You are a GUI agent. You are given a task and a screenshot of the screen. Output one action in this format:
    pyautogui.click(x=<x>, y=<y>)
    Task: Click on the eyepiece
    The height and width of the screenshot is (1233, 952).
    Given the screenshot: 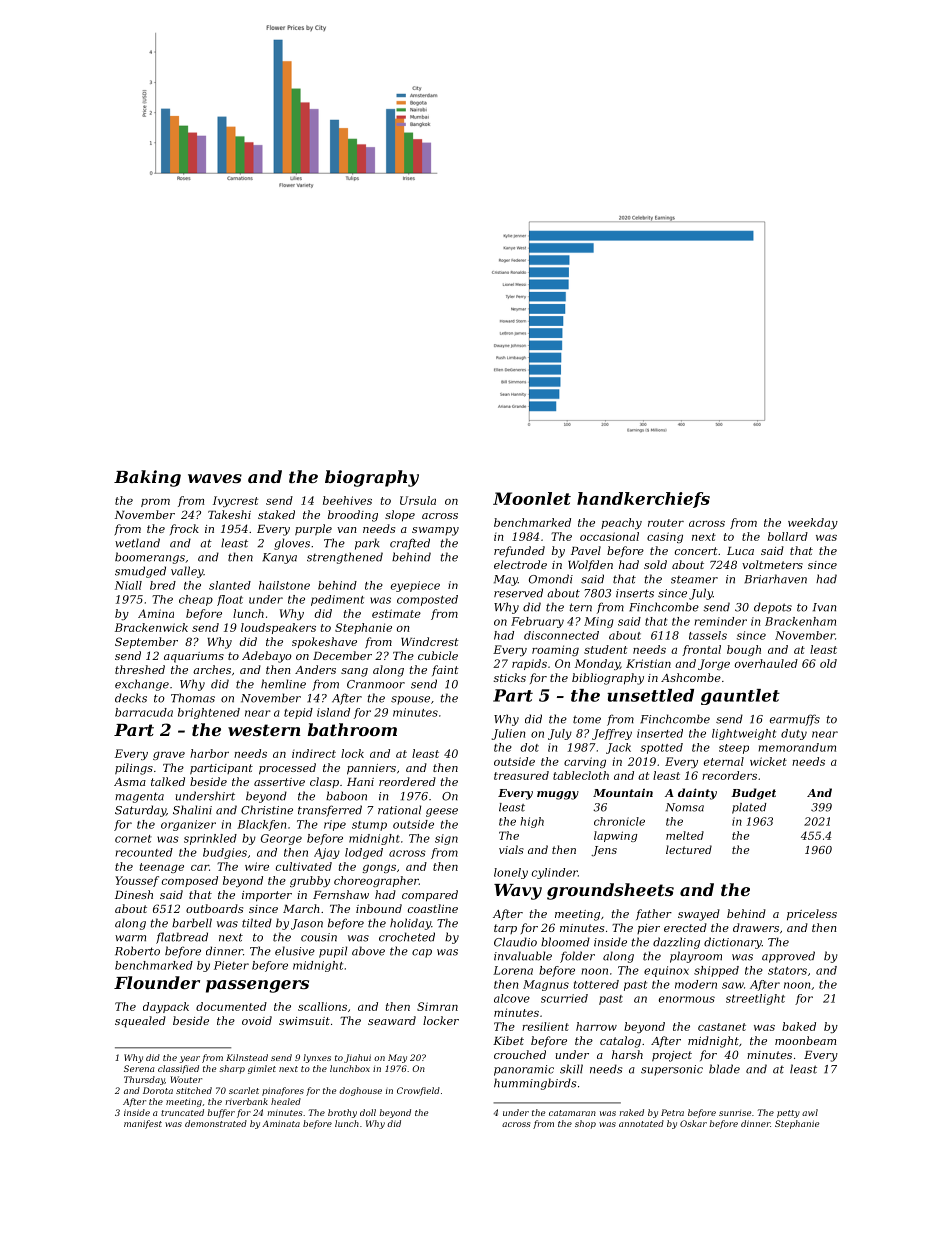 What is the action you would take?
    pyautogui.click(x=415, y=586)
